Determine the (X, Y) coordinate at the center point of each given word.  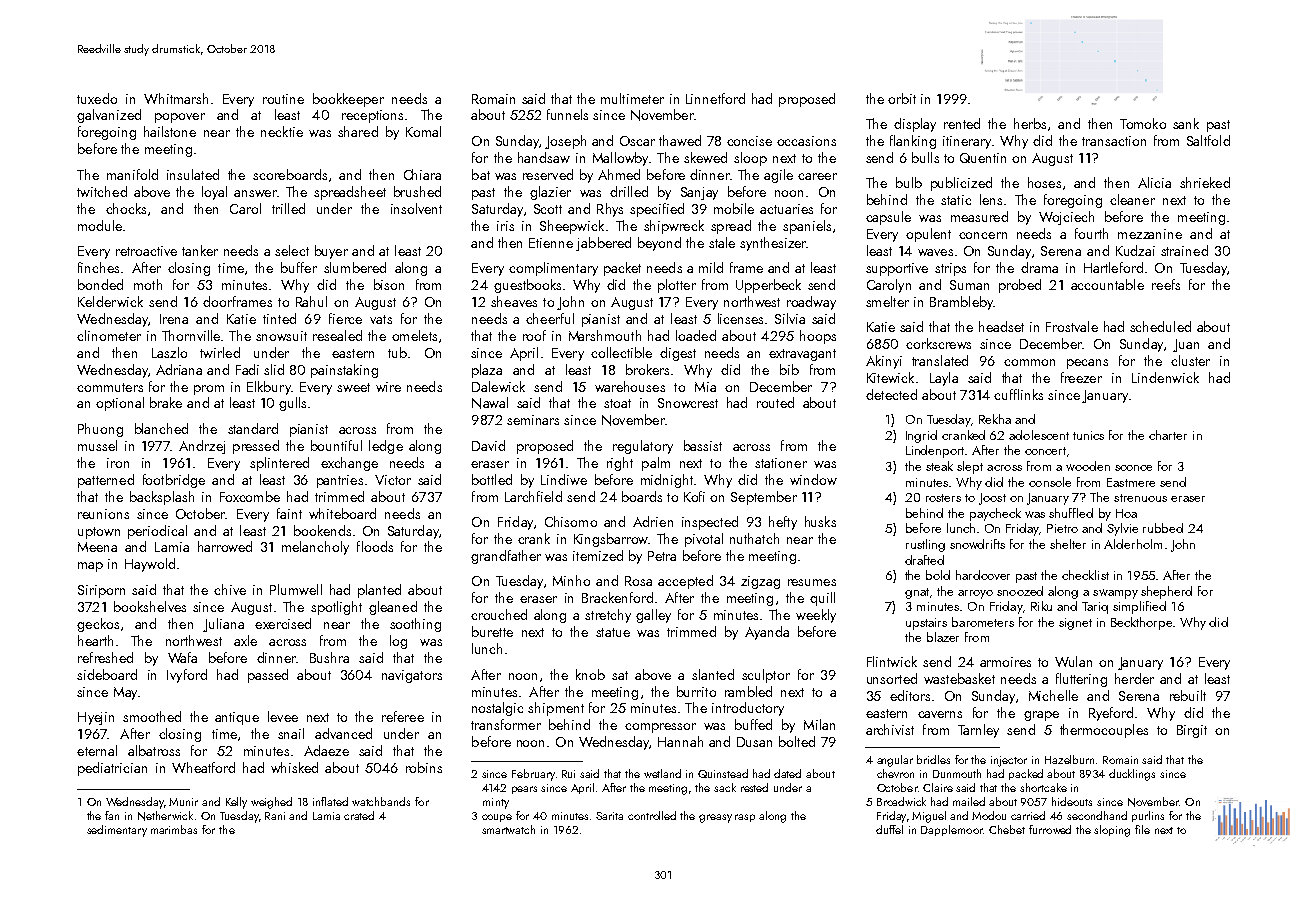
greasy (715, 818)
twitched (102, 191)
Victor (393, 480)
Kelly (236, 803)
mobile (734, 208)
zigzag (760, 582)
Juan (1186, 345)
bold (938, 575)
